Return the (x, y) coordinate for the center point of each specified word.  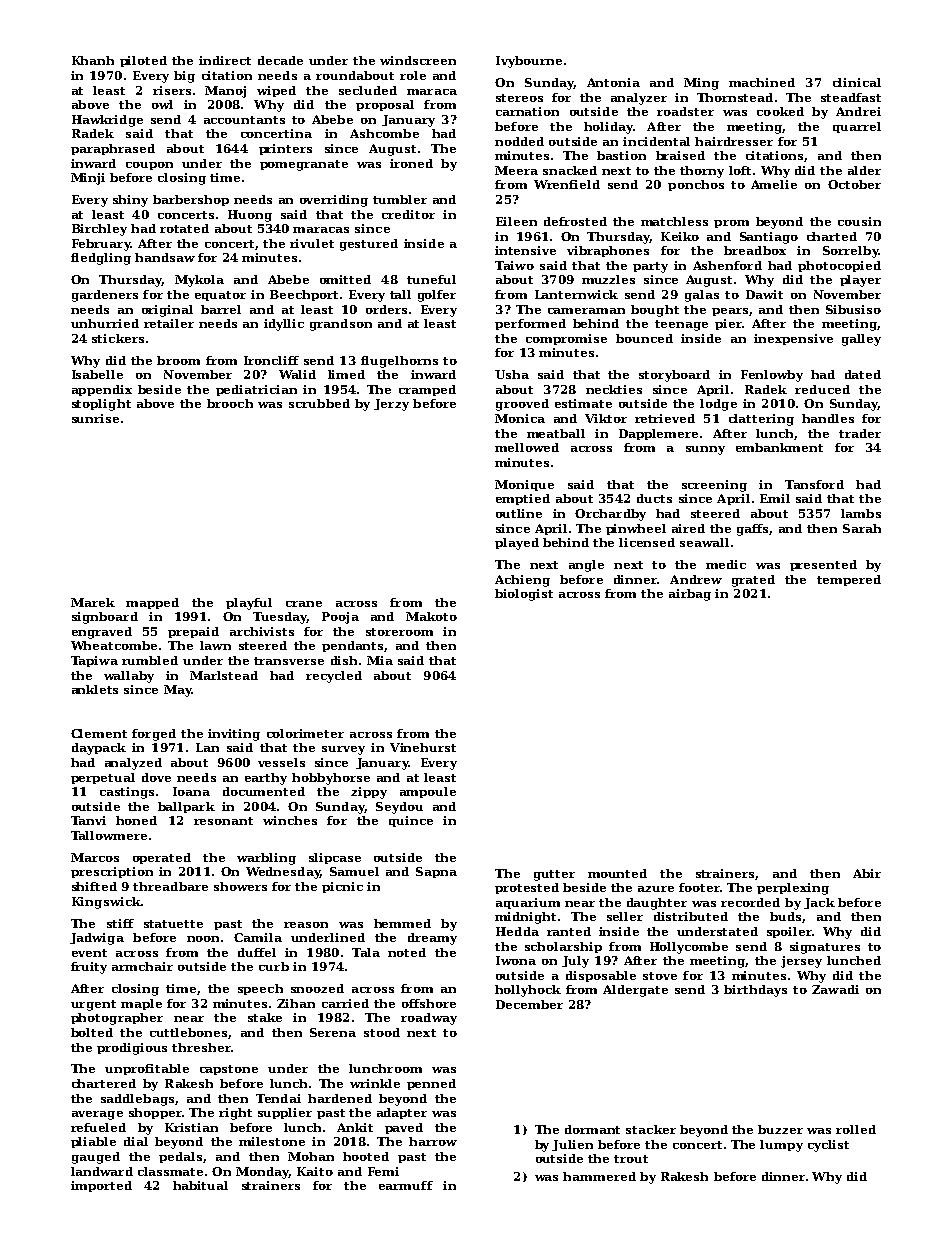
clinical (857, 82)
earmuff (406, 1185)
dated (863, 374)
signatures (825, 948)
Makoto (431, 616)
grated (753, 581)
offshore (429, 1003)
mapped (152, 603)
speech (260, 989)
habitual (200, 1185)
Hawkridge (107, 121)
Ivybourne (529, 62)
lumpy (781, 1146)
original (167, 311)
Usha (512, 374)
